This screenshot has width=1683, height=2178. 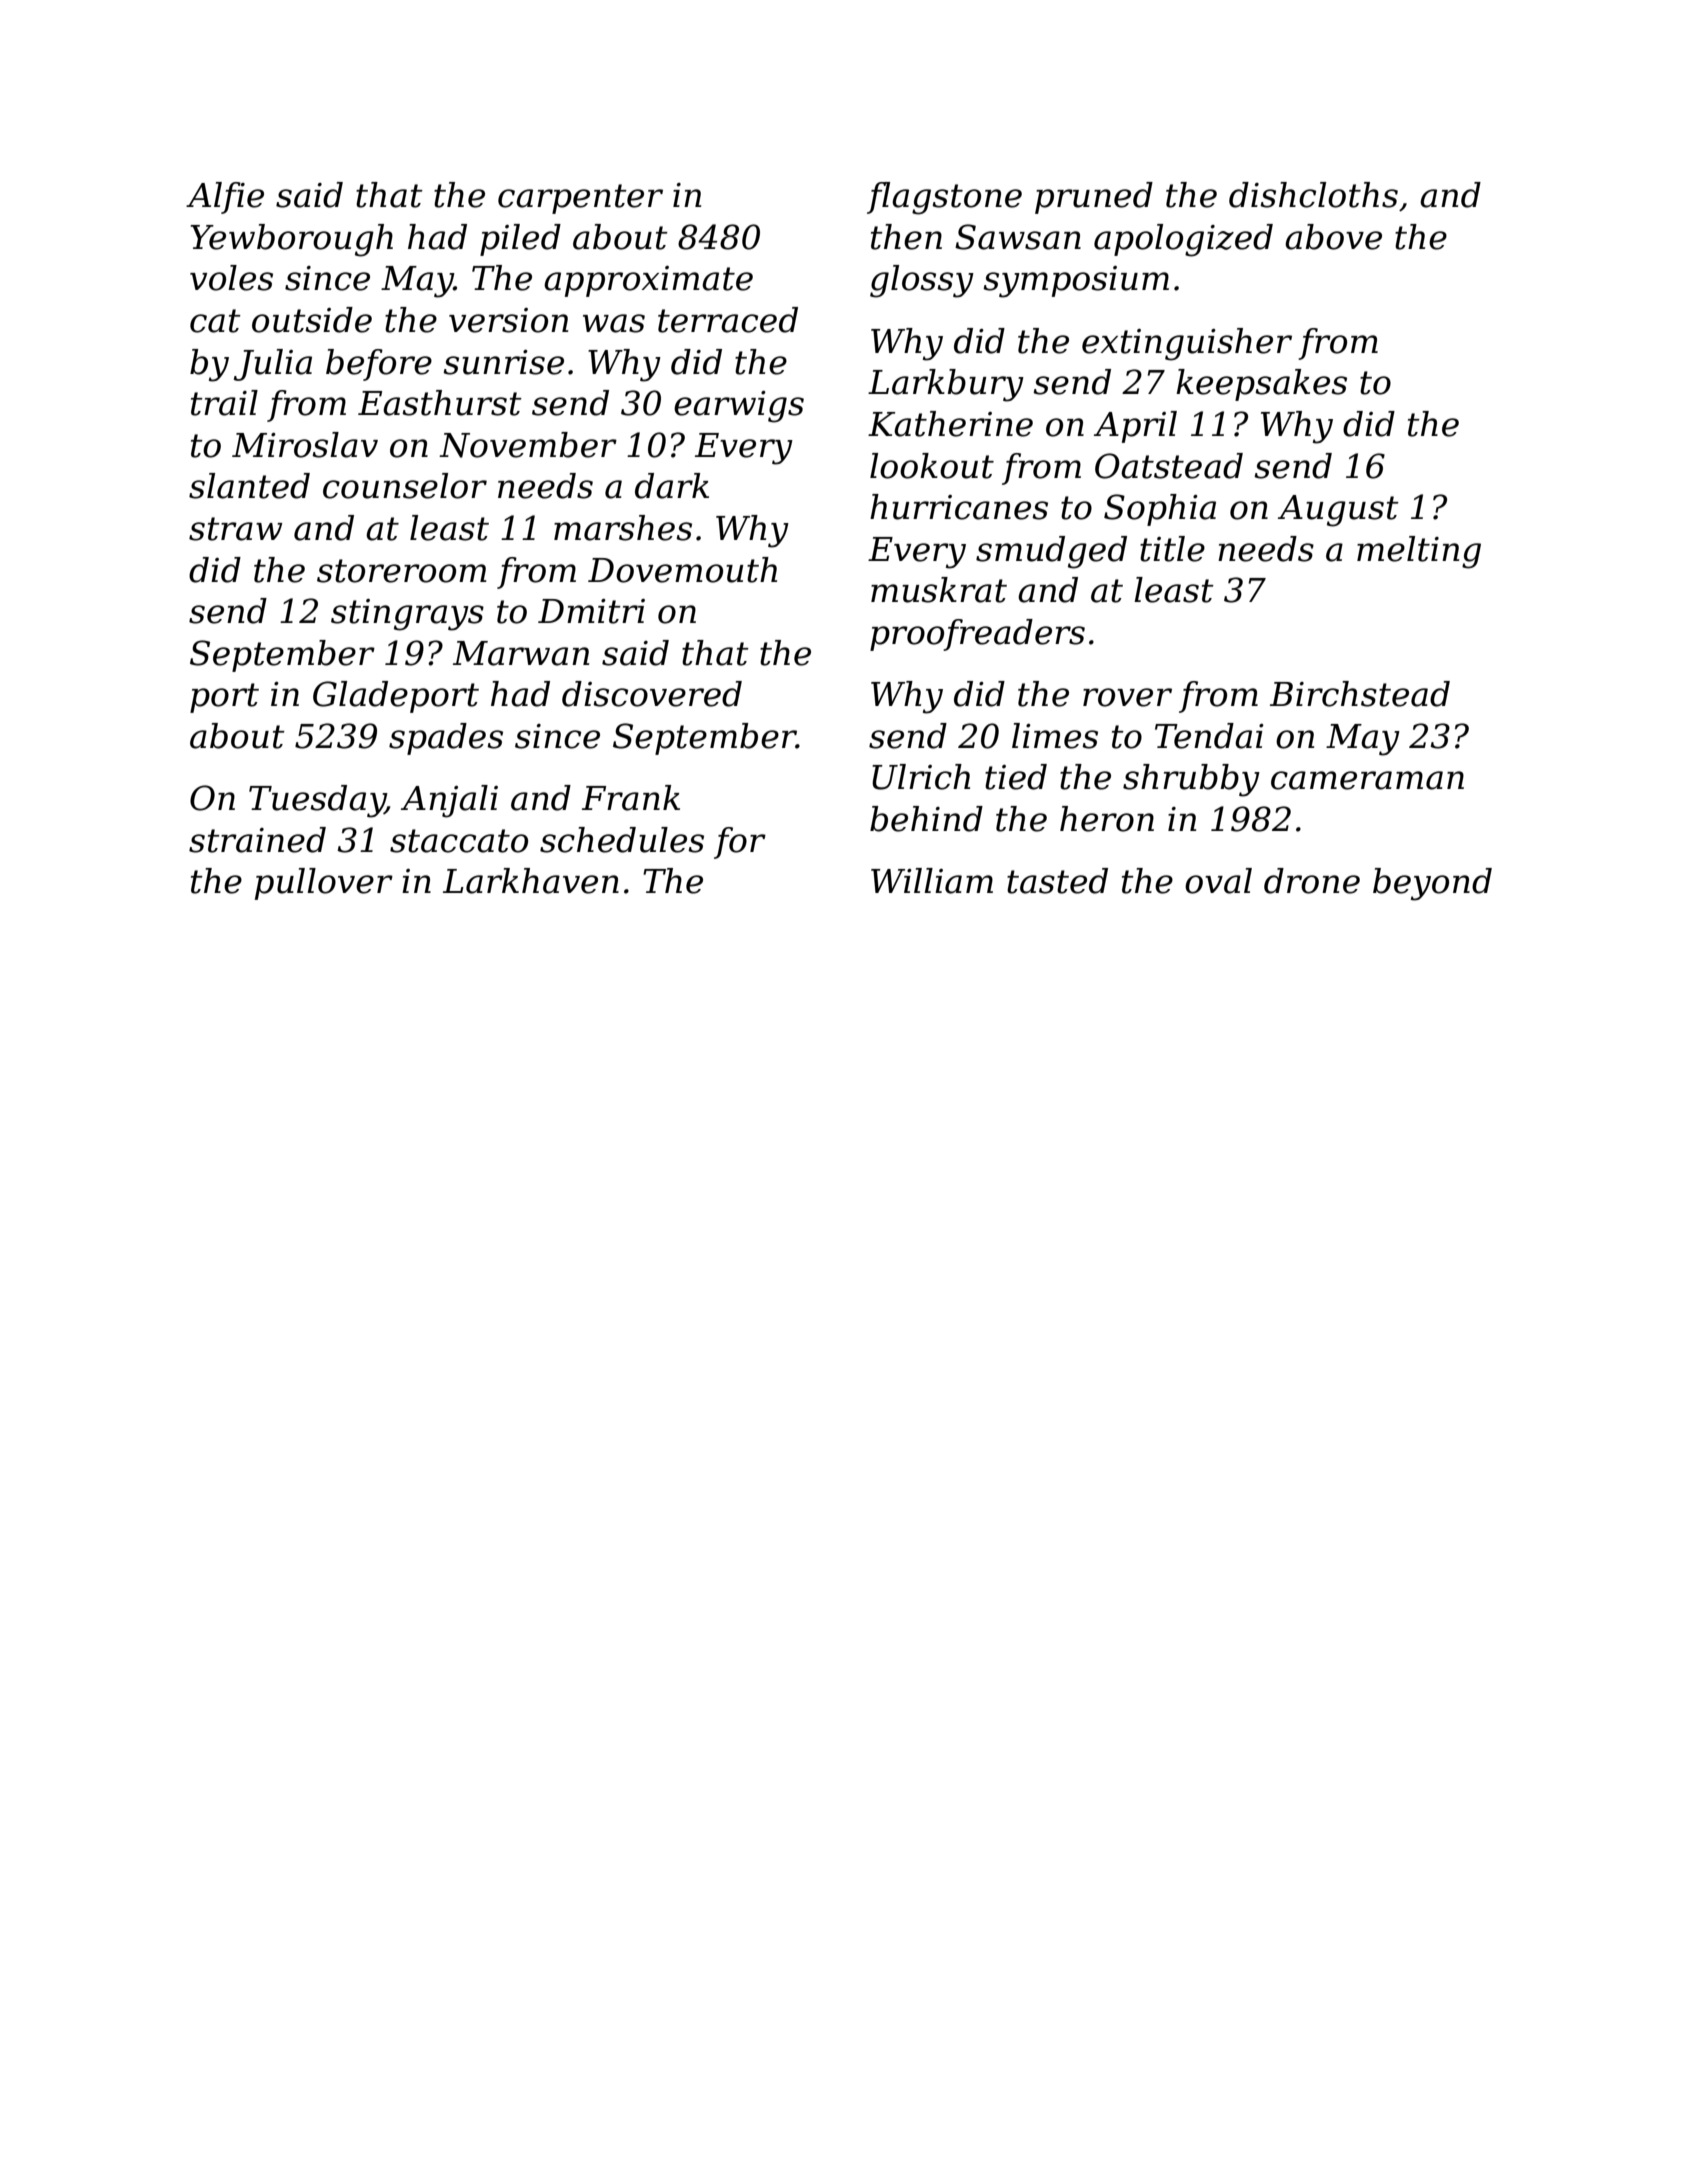 What do you see at coordinates (1187, 344) in the screenshot?
I see `extinguisher` at bounding box center [1187, 344].
